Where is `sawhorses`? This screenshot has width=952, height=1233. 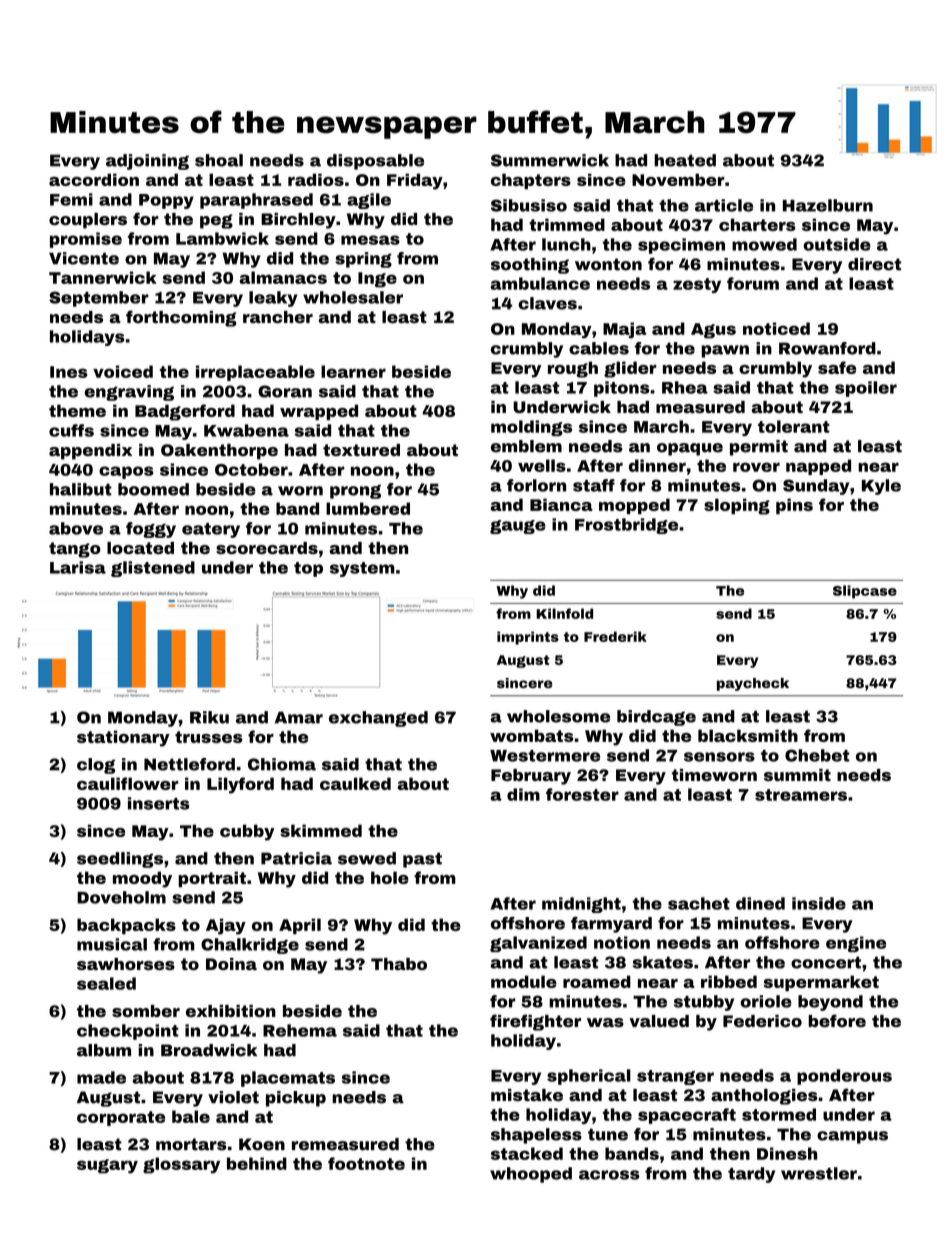 sawhorses is located at coordinates (126, 964).
